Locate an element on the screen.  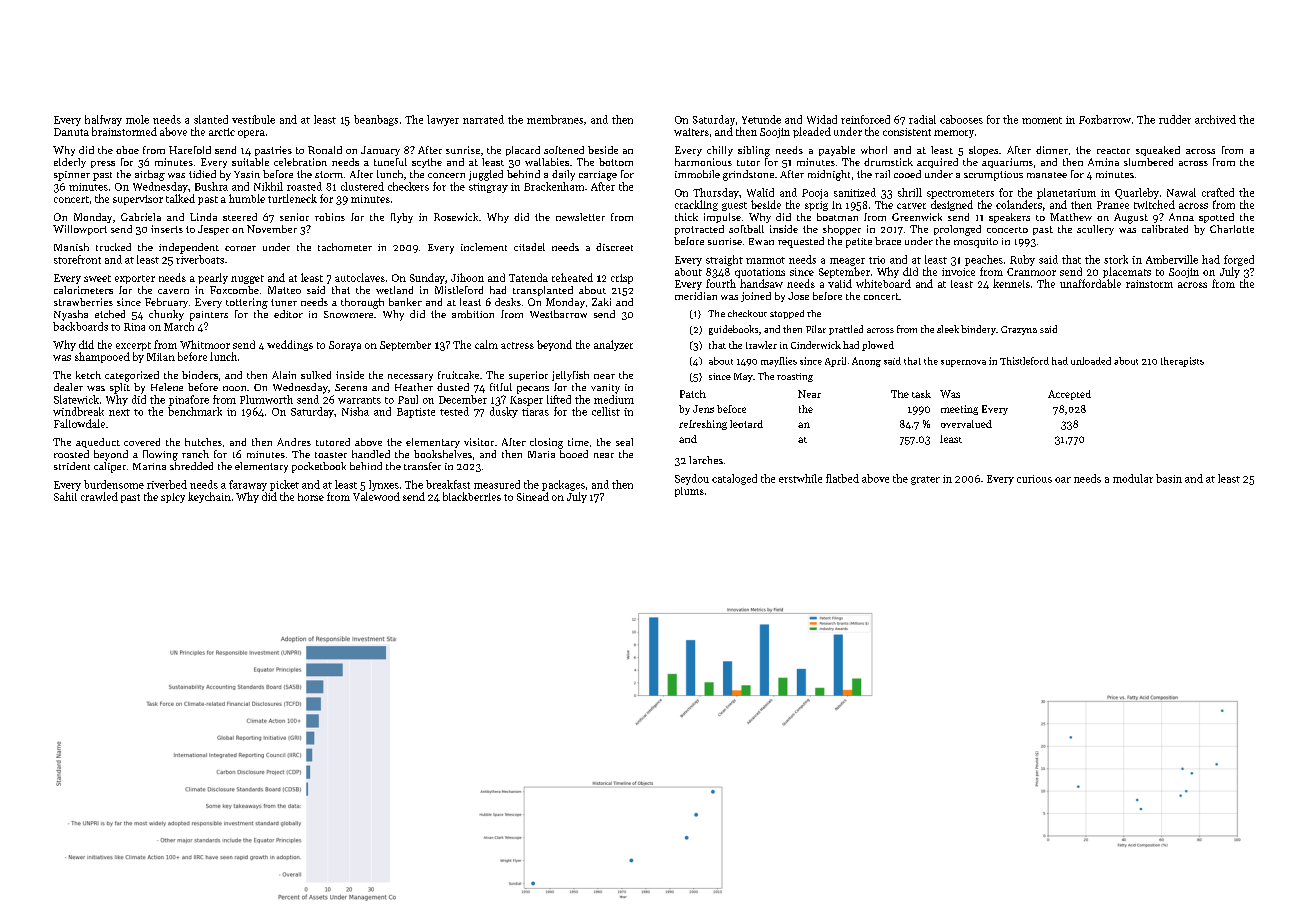
Gabriela is located at coordinates (141, 217).
